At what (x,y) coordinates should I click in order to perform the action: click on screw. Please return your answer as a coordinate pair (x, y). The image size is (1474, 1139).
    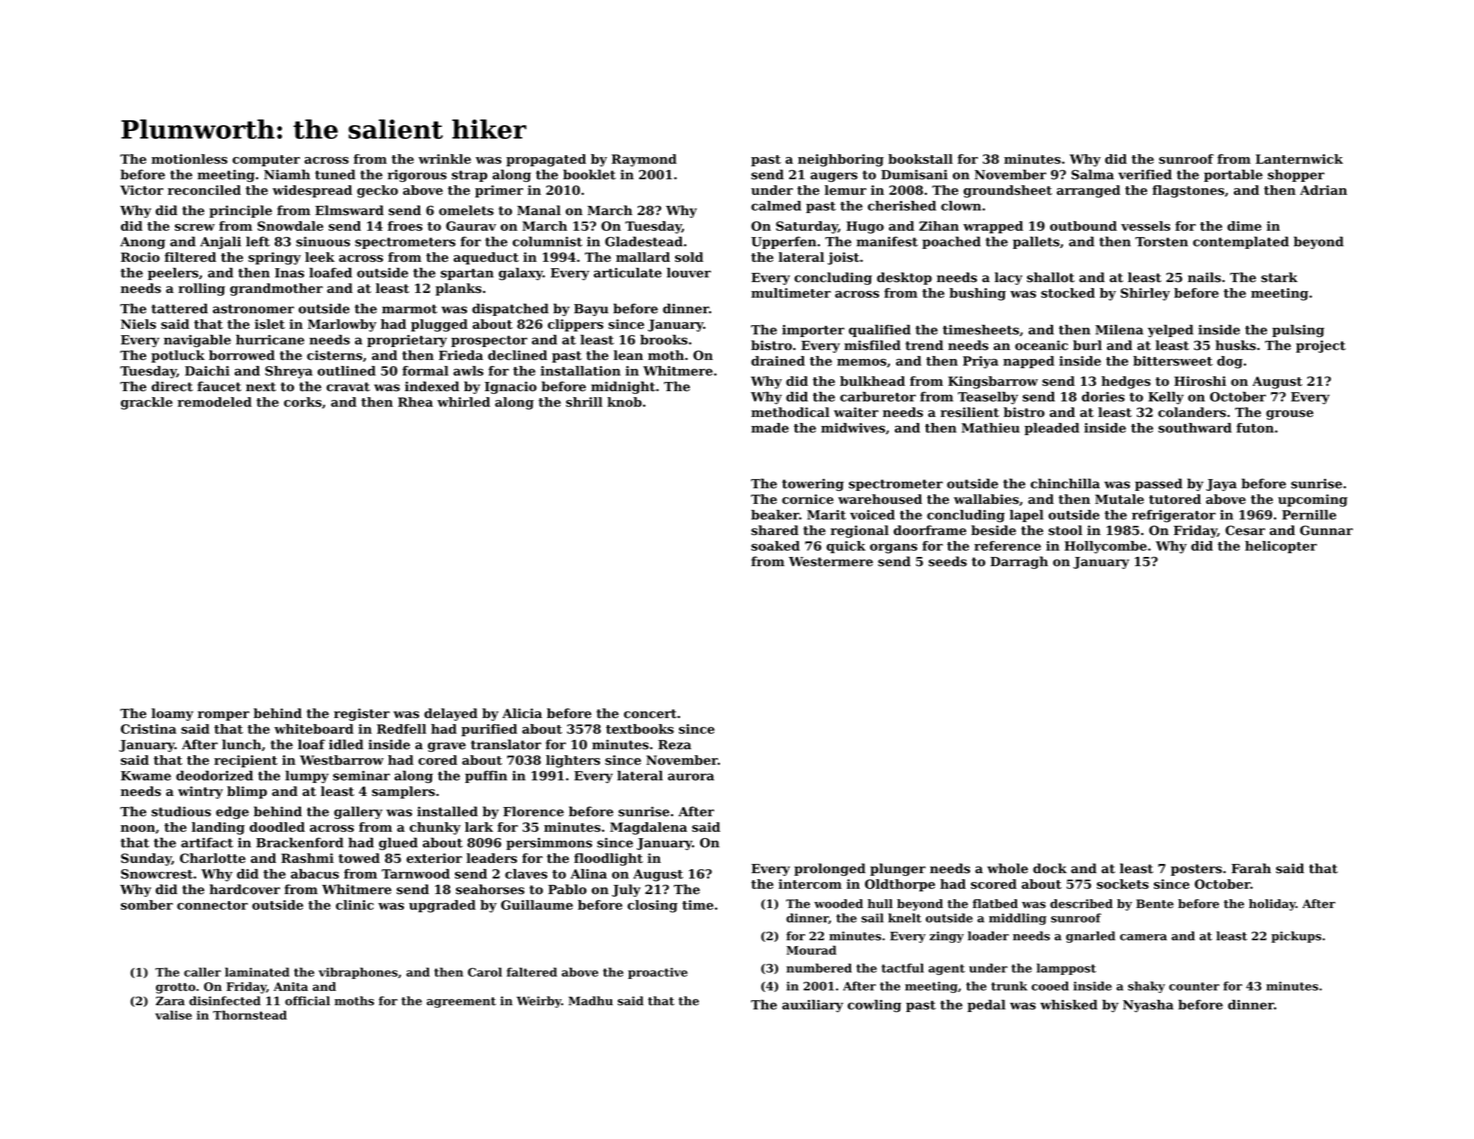
    Looking at the image, I should click on (195, 227).
